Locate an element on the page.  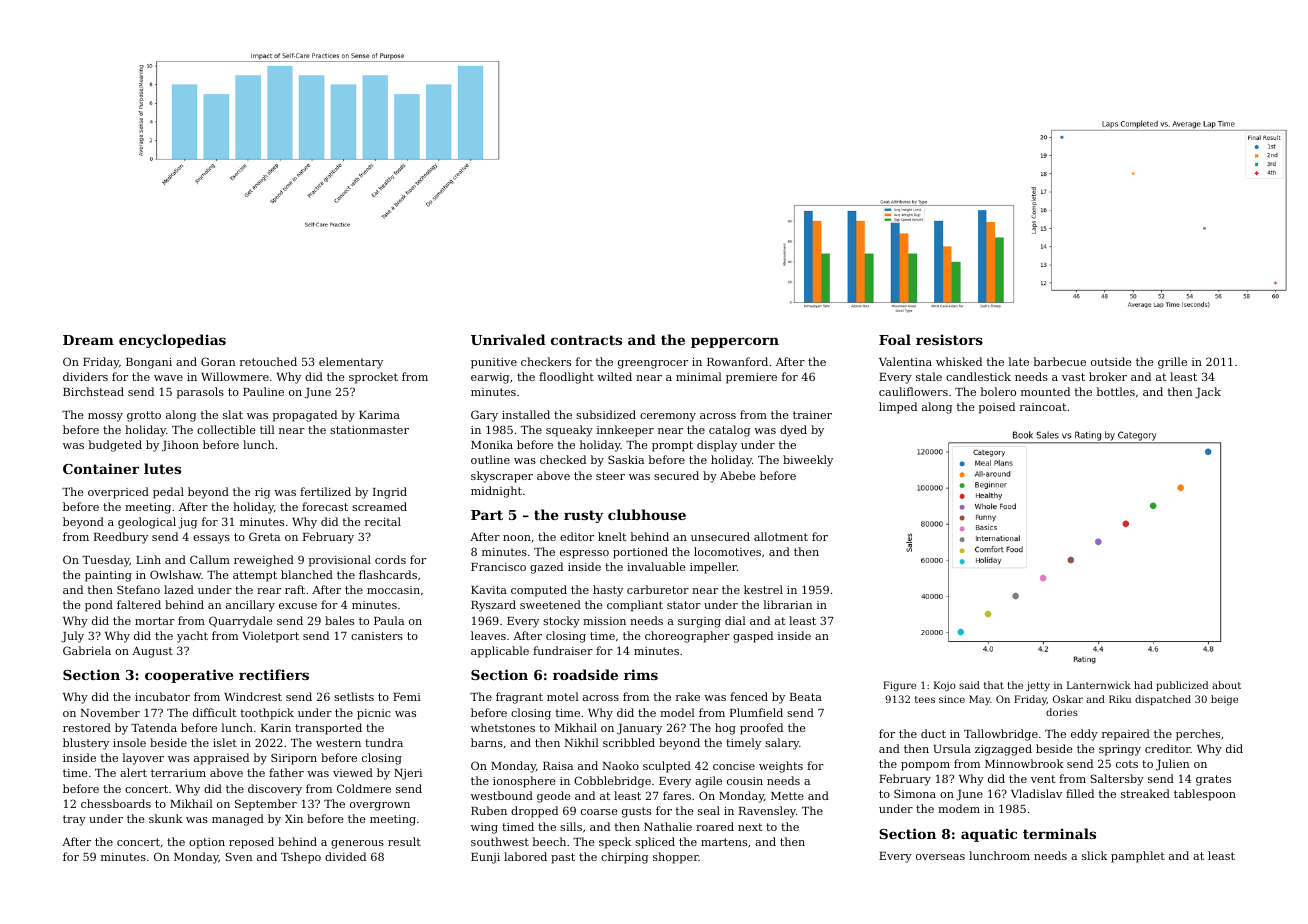
Karima is located at coordinates (379, 415).
